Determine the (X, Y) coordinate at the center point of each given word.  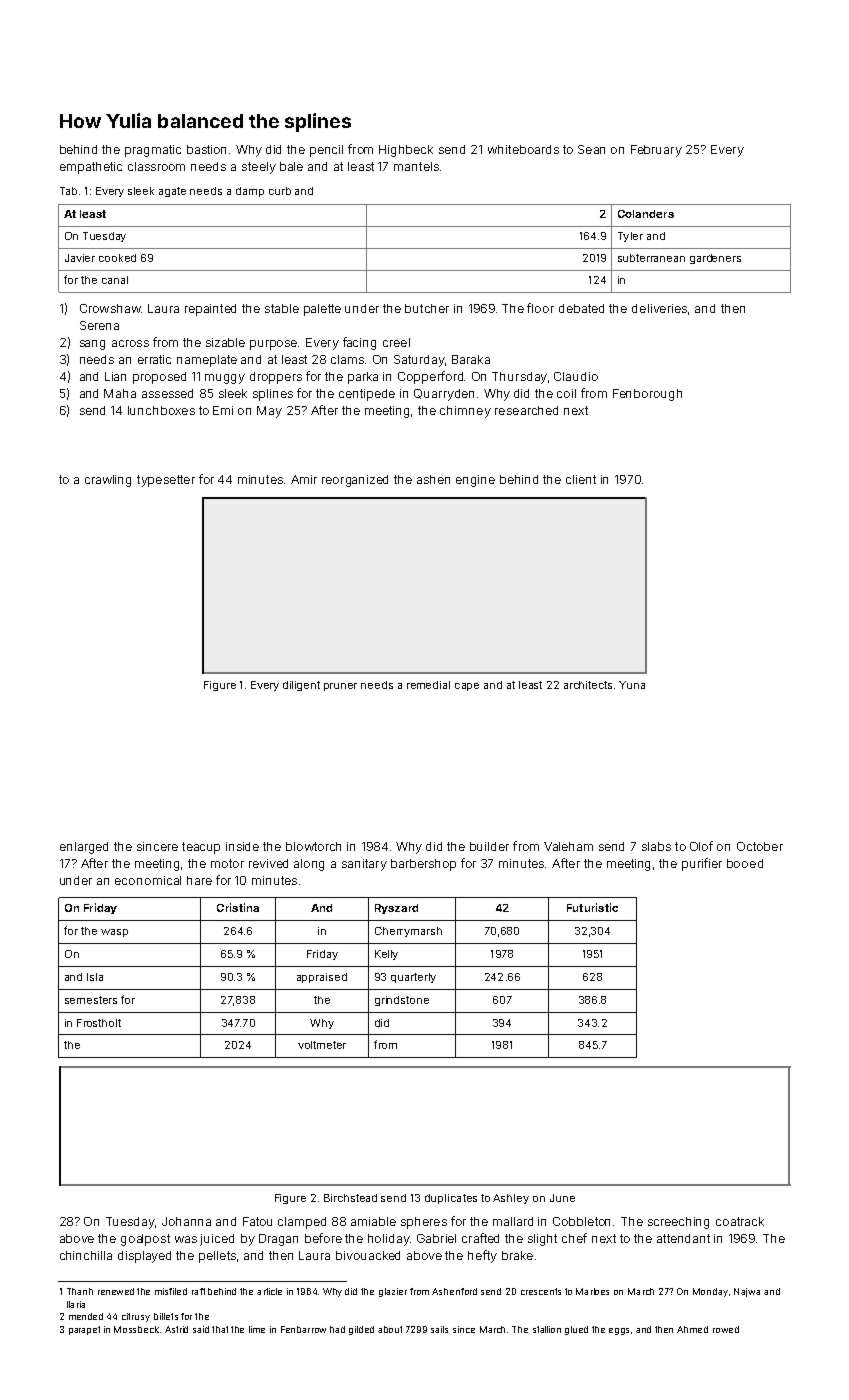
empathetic (91, 168)
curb (280, 191)
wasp (114, 933)
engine (475, 481)
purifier (702, 864)
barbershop (423, 865)
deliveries (659, 308)
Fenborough (647, 395)
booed (745, 863)
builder (489, 846)
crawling (108, 481)
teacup (201, 848)
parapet (84, 1330)
